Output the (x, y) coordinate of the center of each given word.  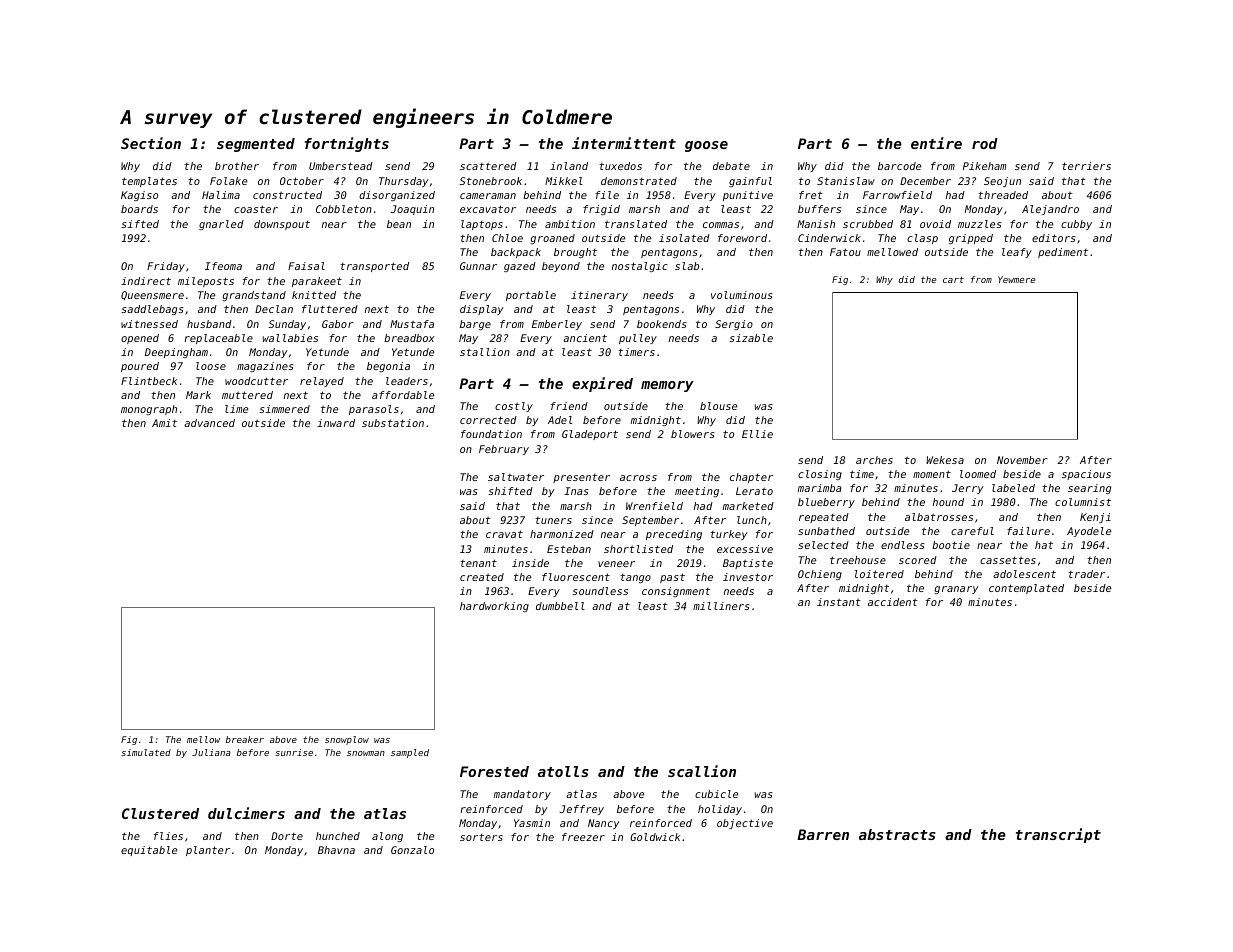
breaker (245, 739)
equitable (149, 851)
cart (953, 279)
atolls (563, 771)
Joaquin (412, 210)
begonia (388, 367)
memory (667, 386)
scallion (702, 771)
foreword (742, 238)
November (1022, 460)
